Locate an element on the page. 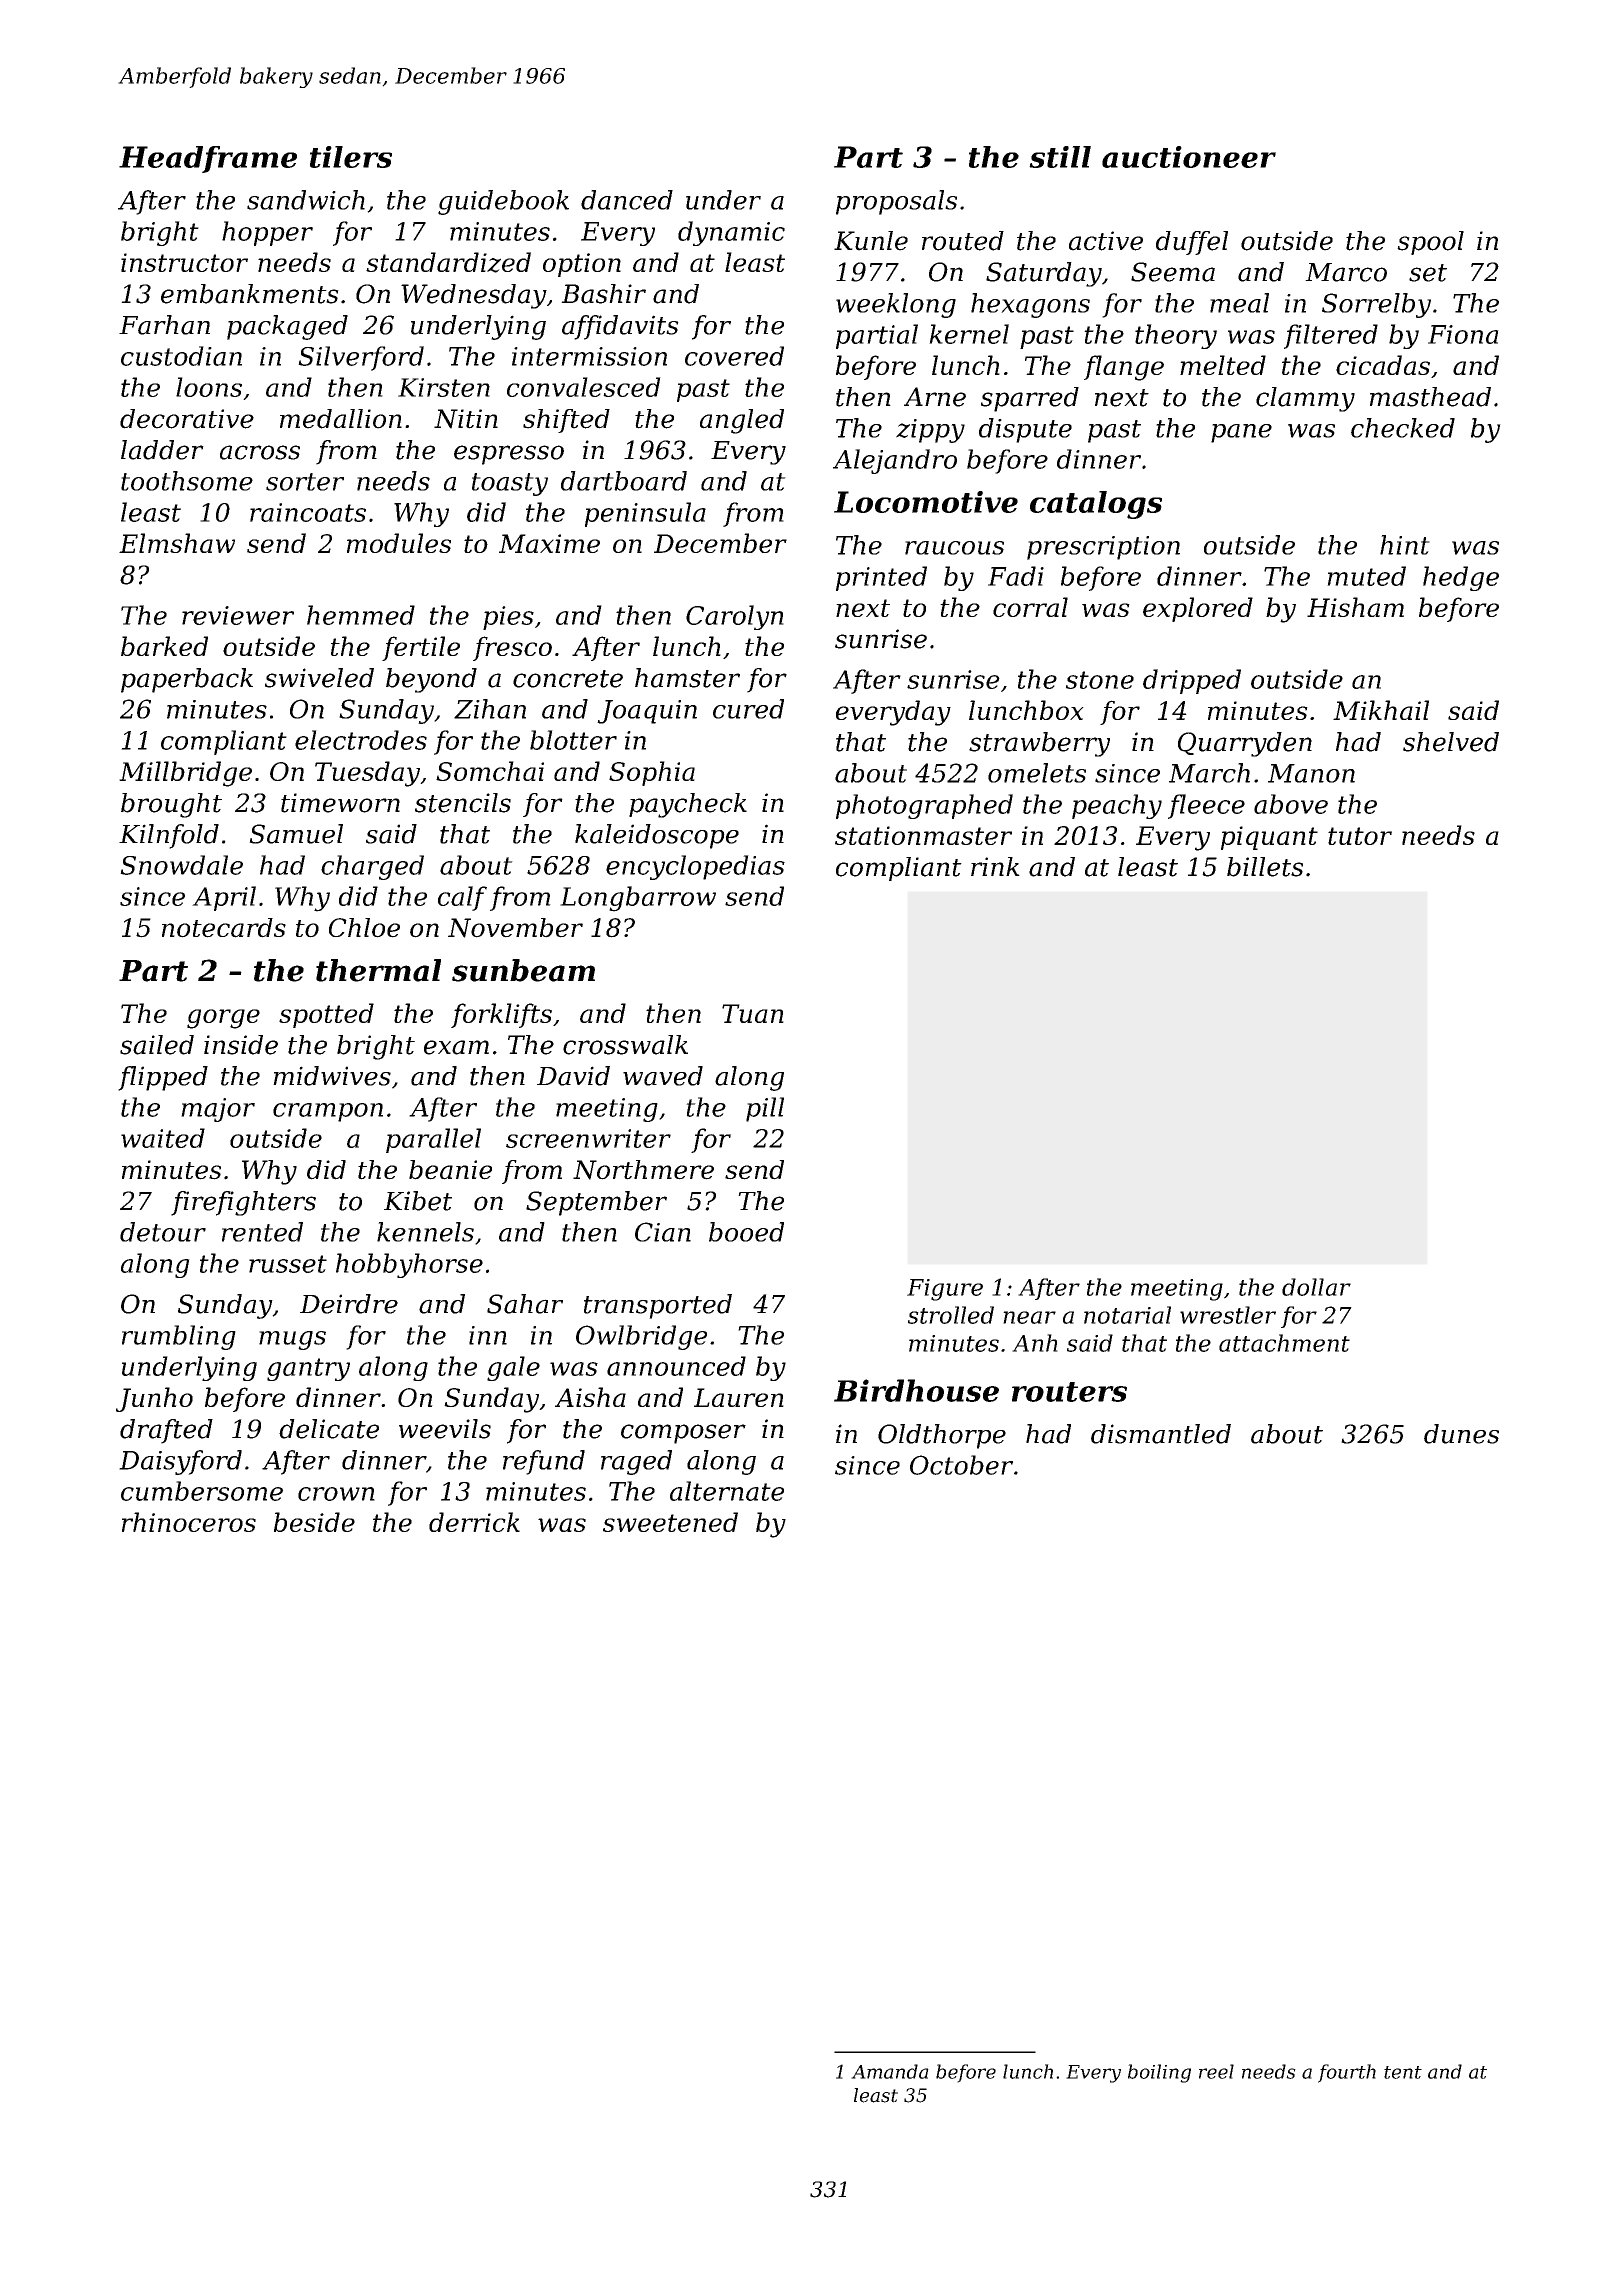 This document has height=2292, width=1620. boiling is located at coordinates (1159, 2073).
